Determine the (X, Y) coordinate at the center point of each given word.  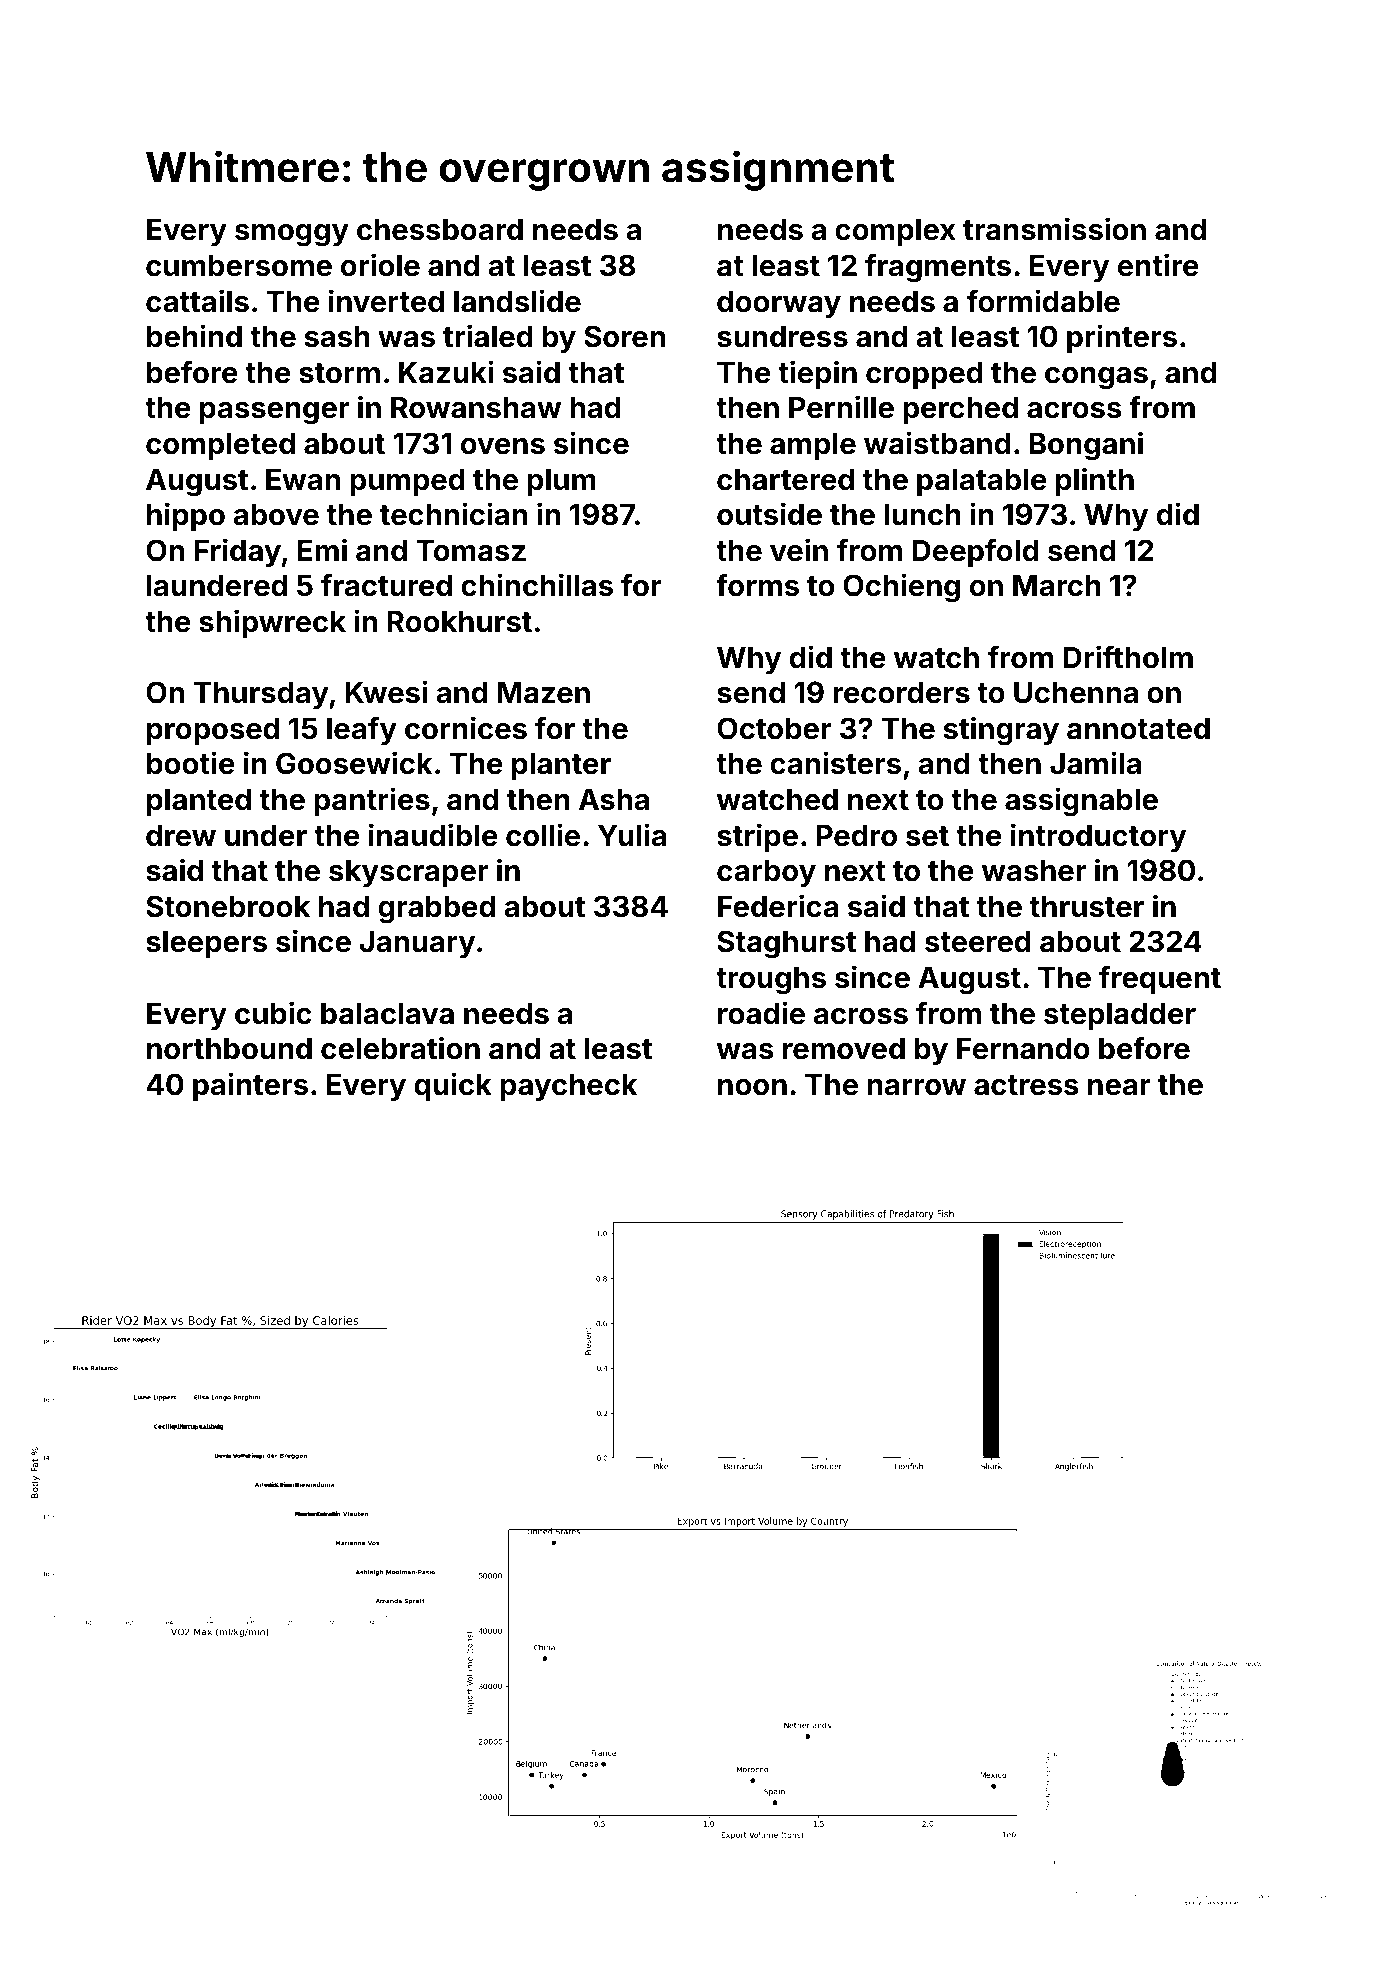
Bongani (1086, 446)
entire (1158, 265)
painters (250, 1086)
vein (799, 550)
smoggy (292, 235)
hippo (186, 516)
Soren (624, 336)
